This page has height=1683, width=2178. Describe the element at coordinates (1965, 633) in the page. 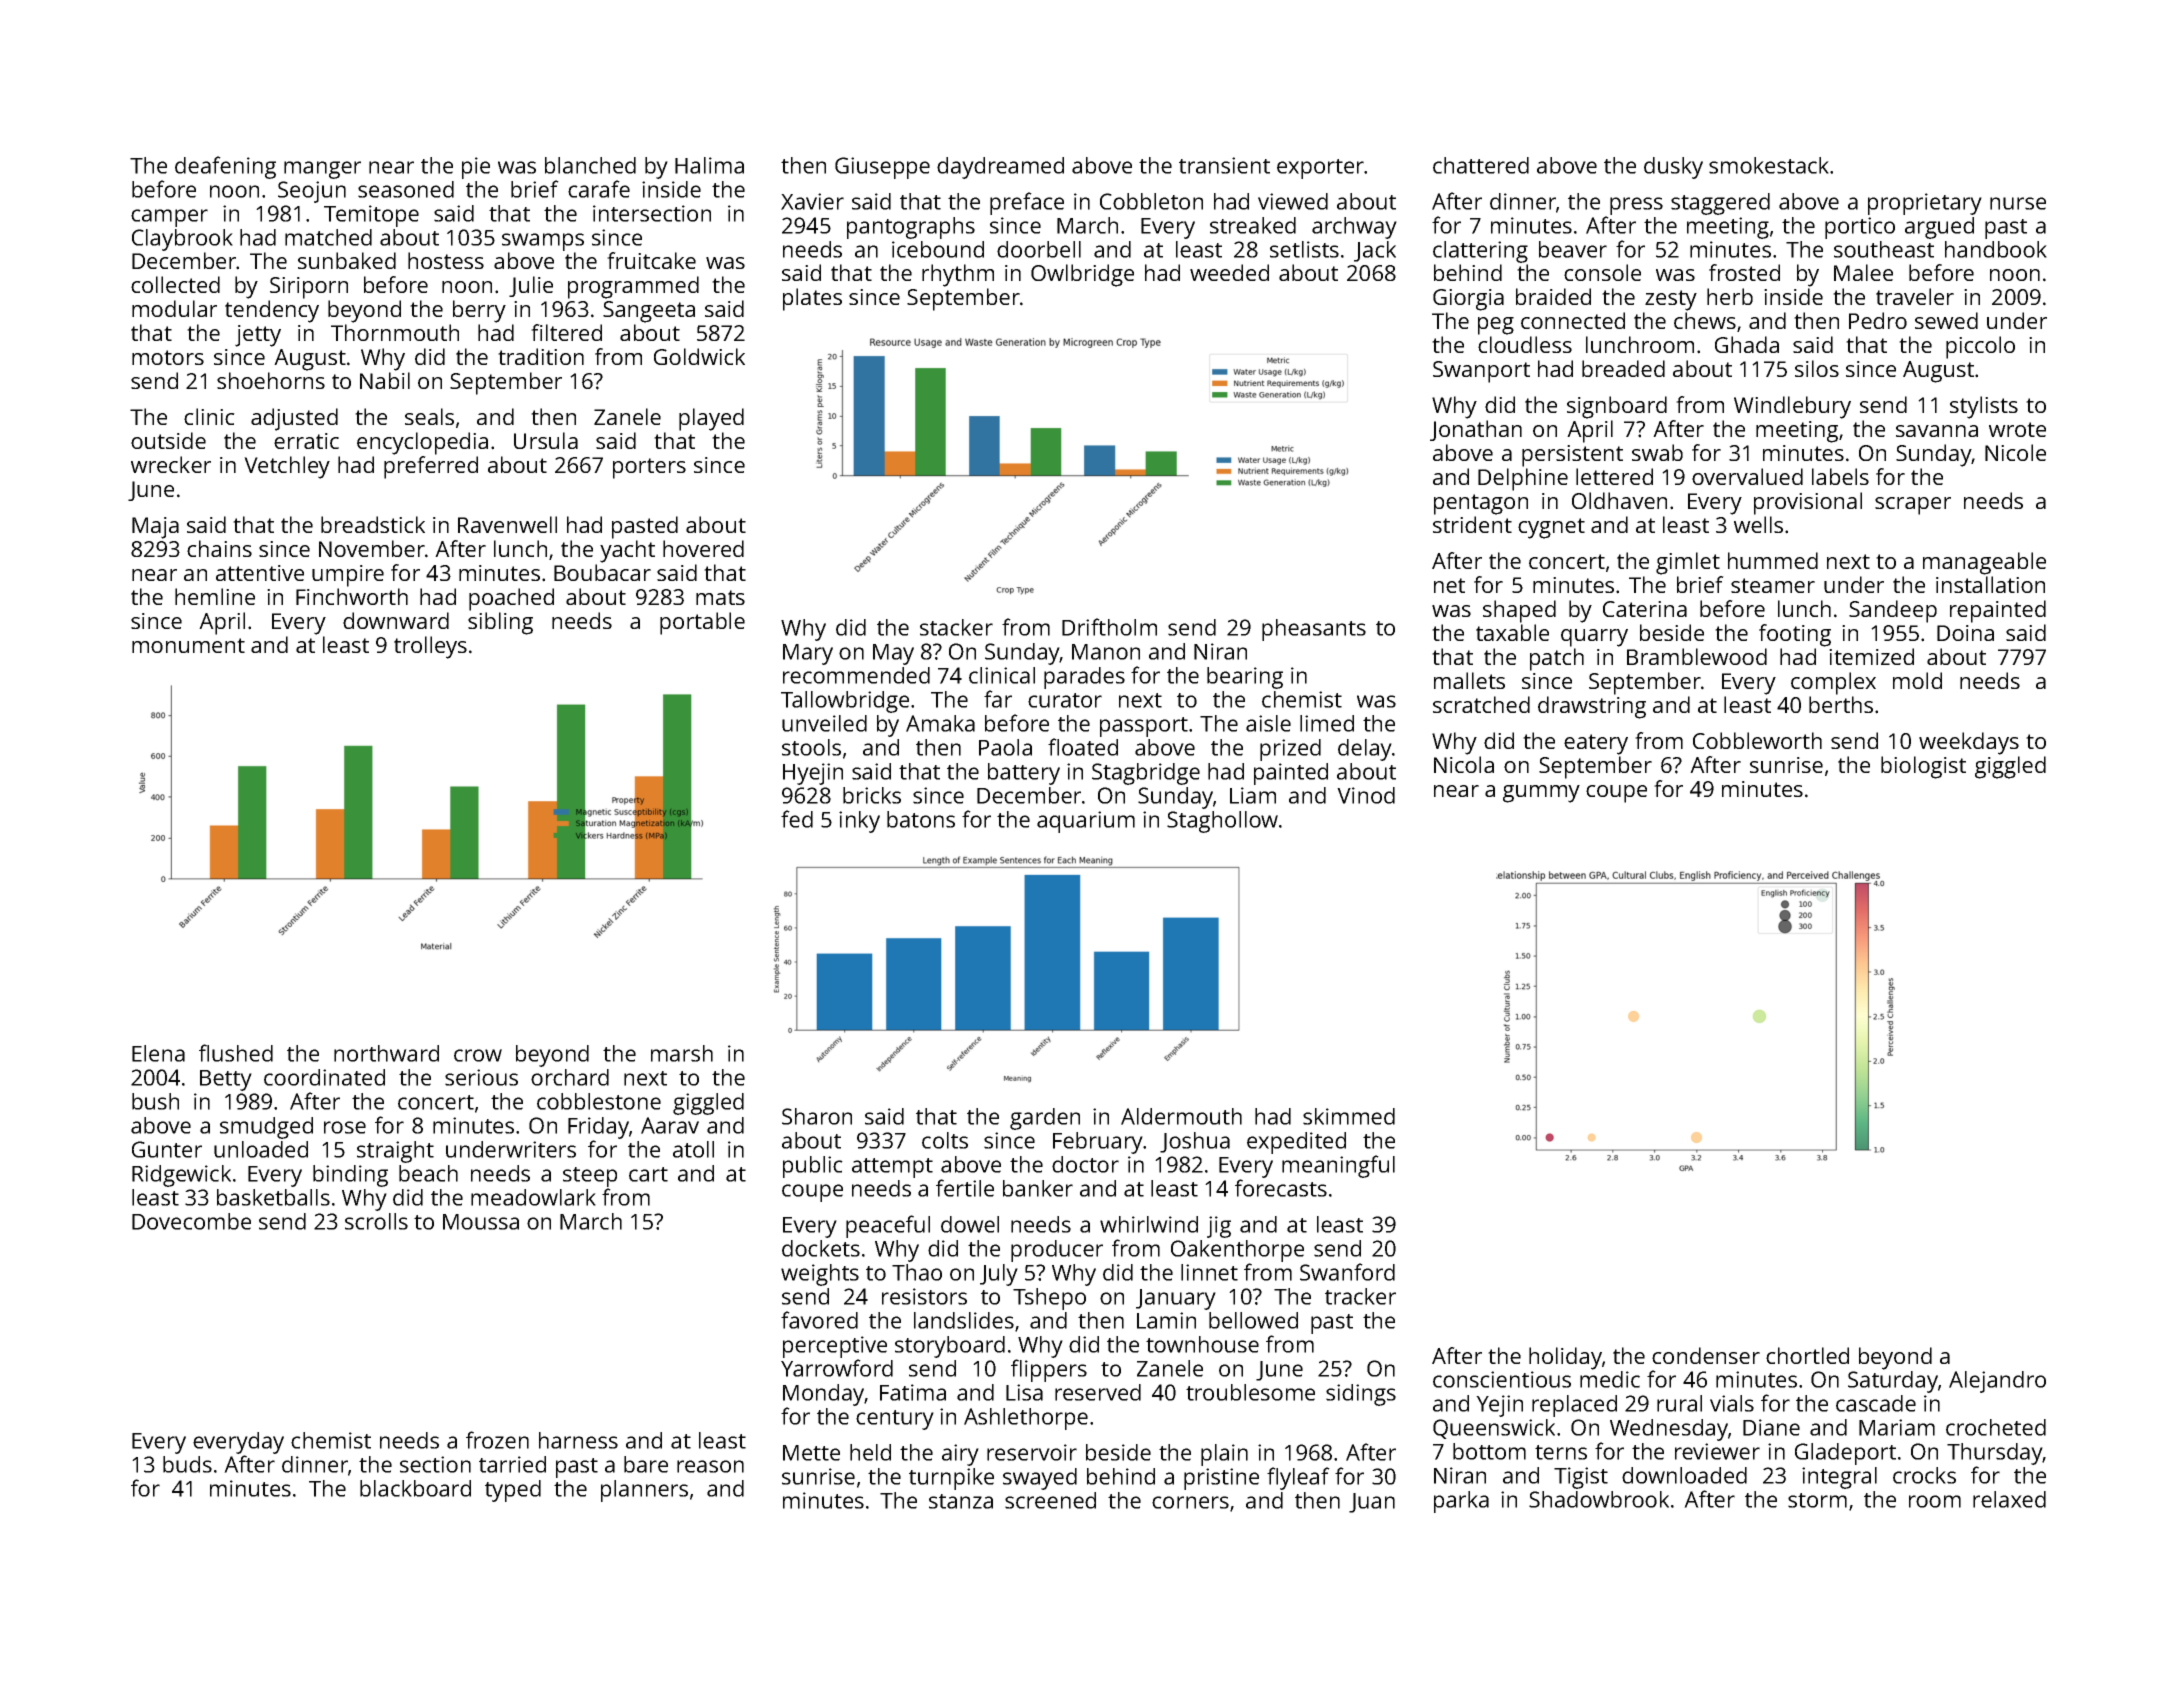

I see `Doina` at that location.
